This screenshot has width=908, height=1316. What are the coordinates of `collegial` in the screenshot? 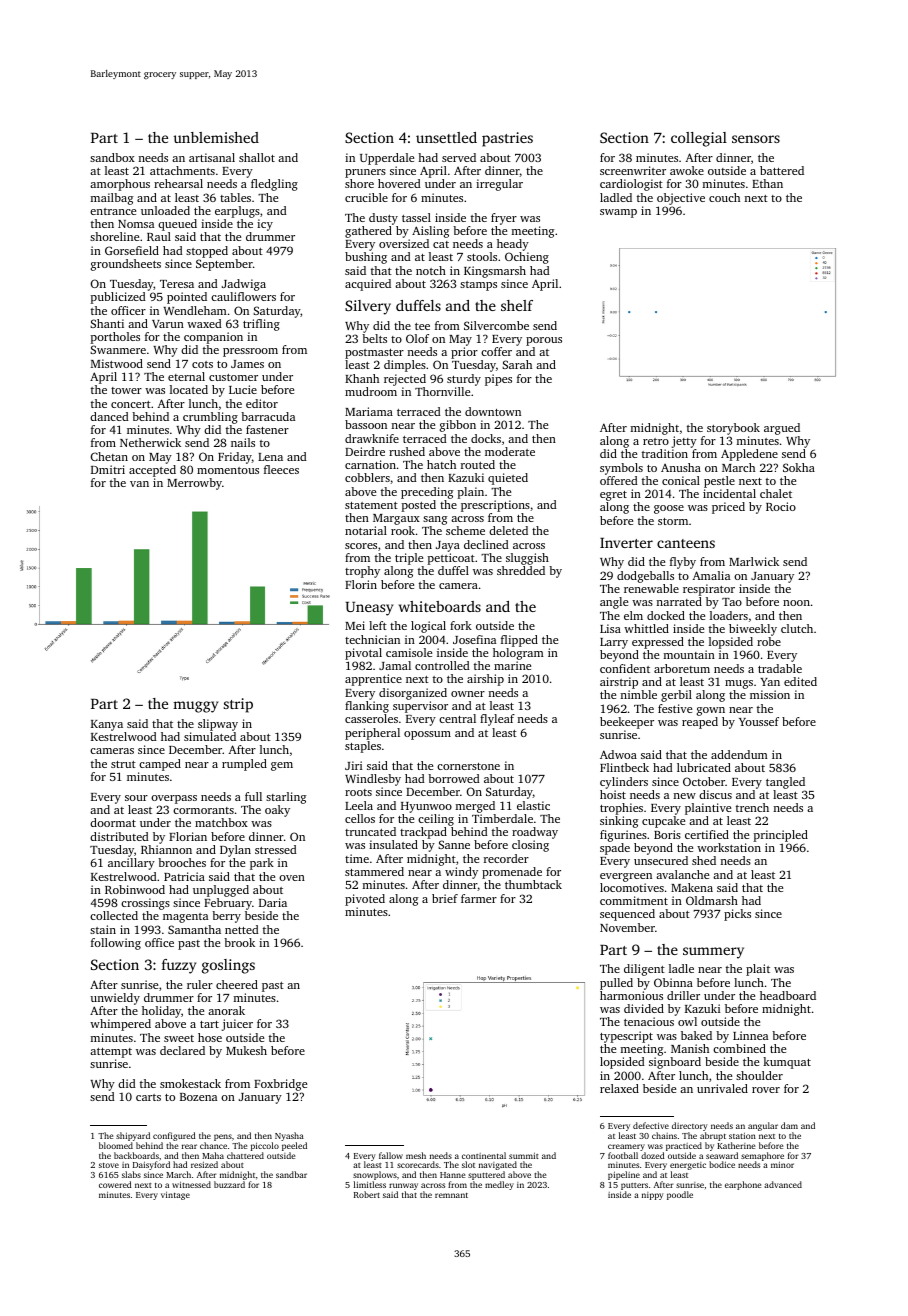 It's located at (699, 139).
